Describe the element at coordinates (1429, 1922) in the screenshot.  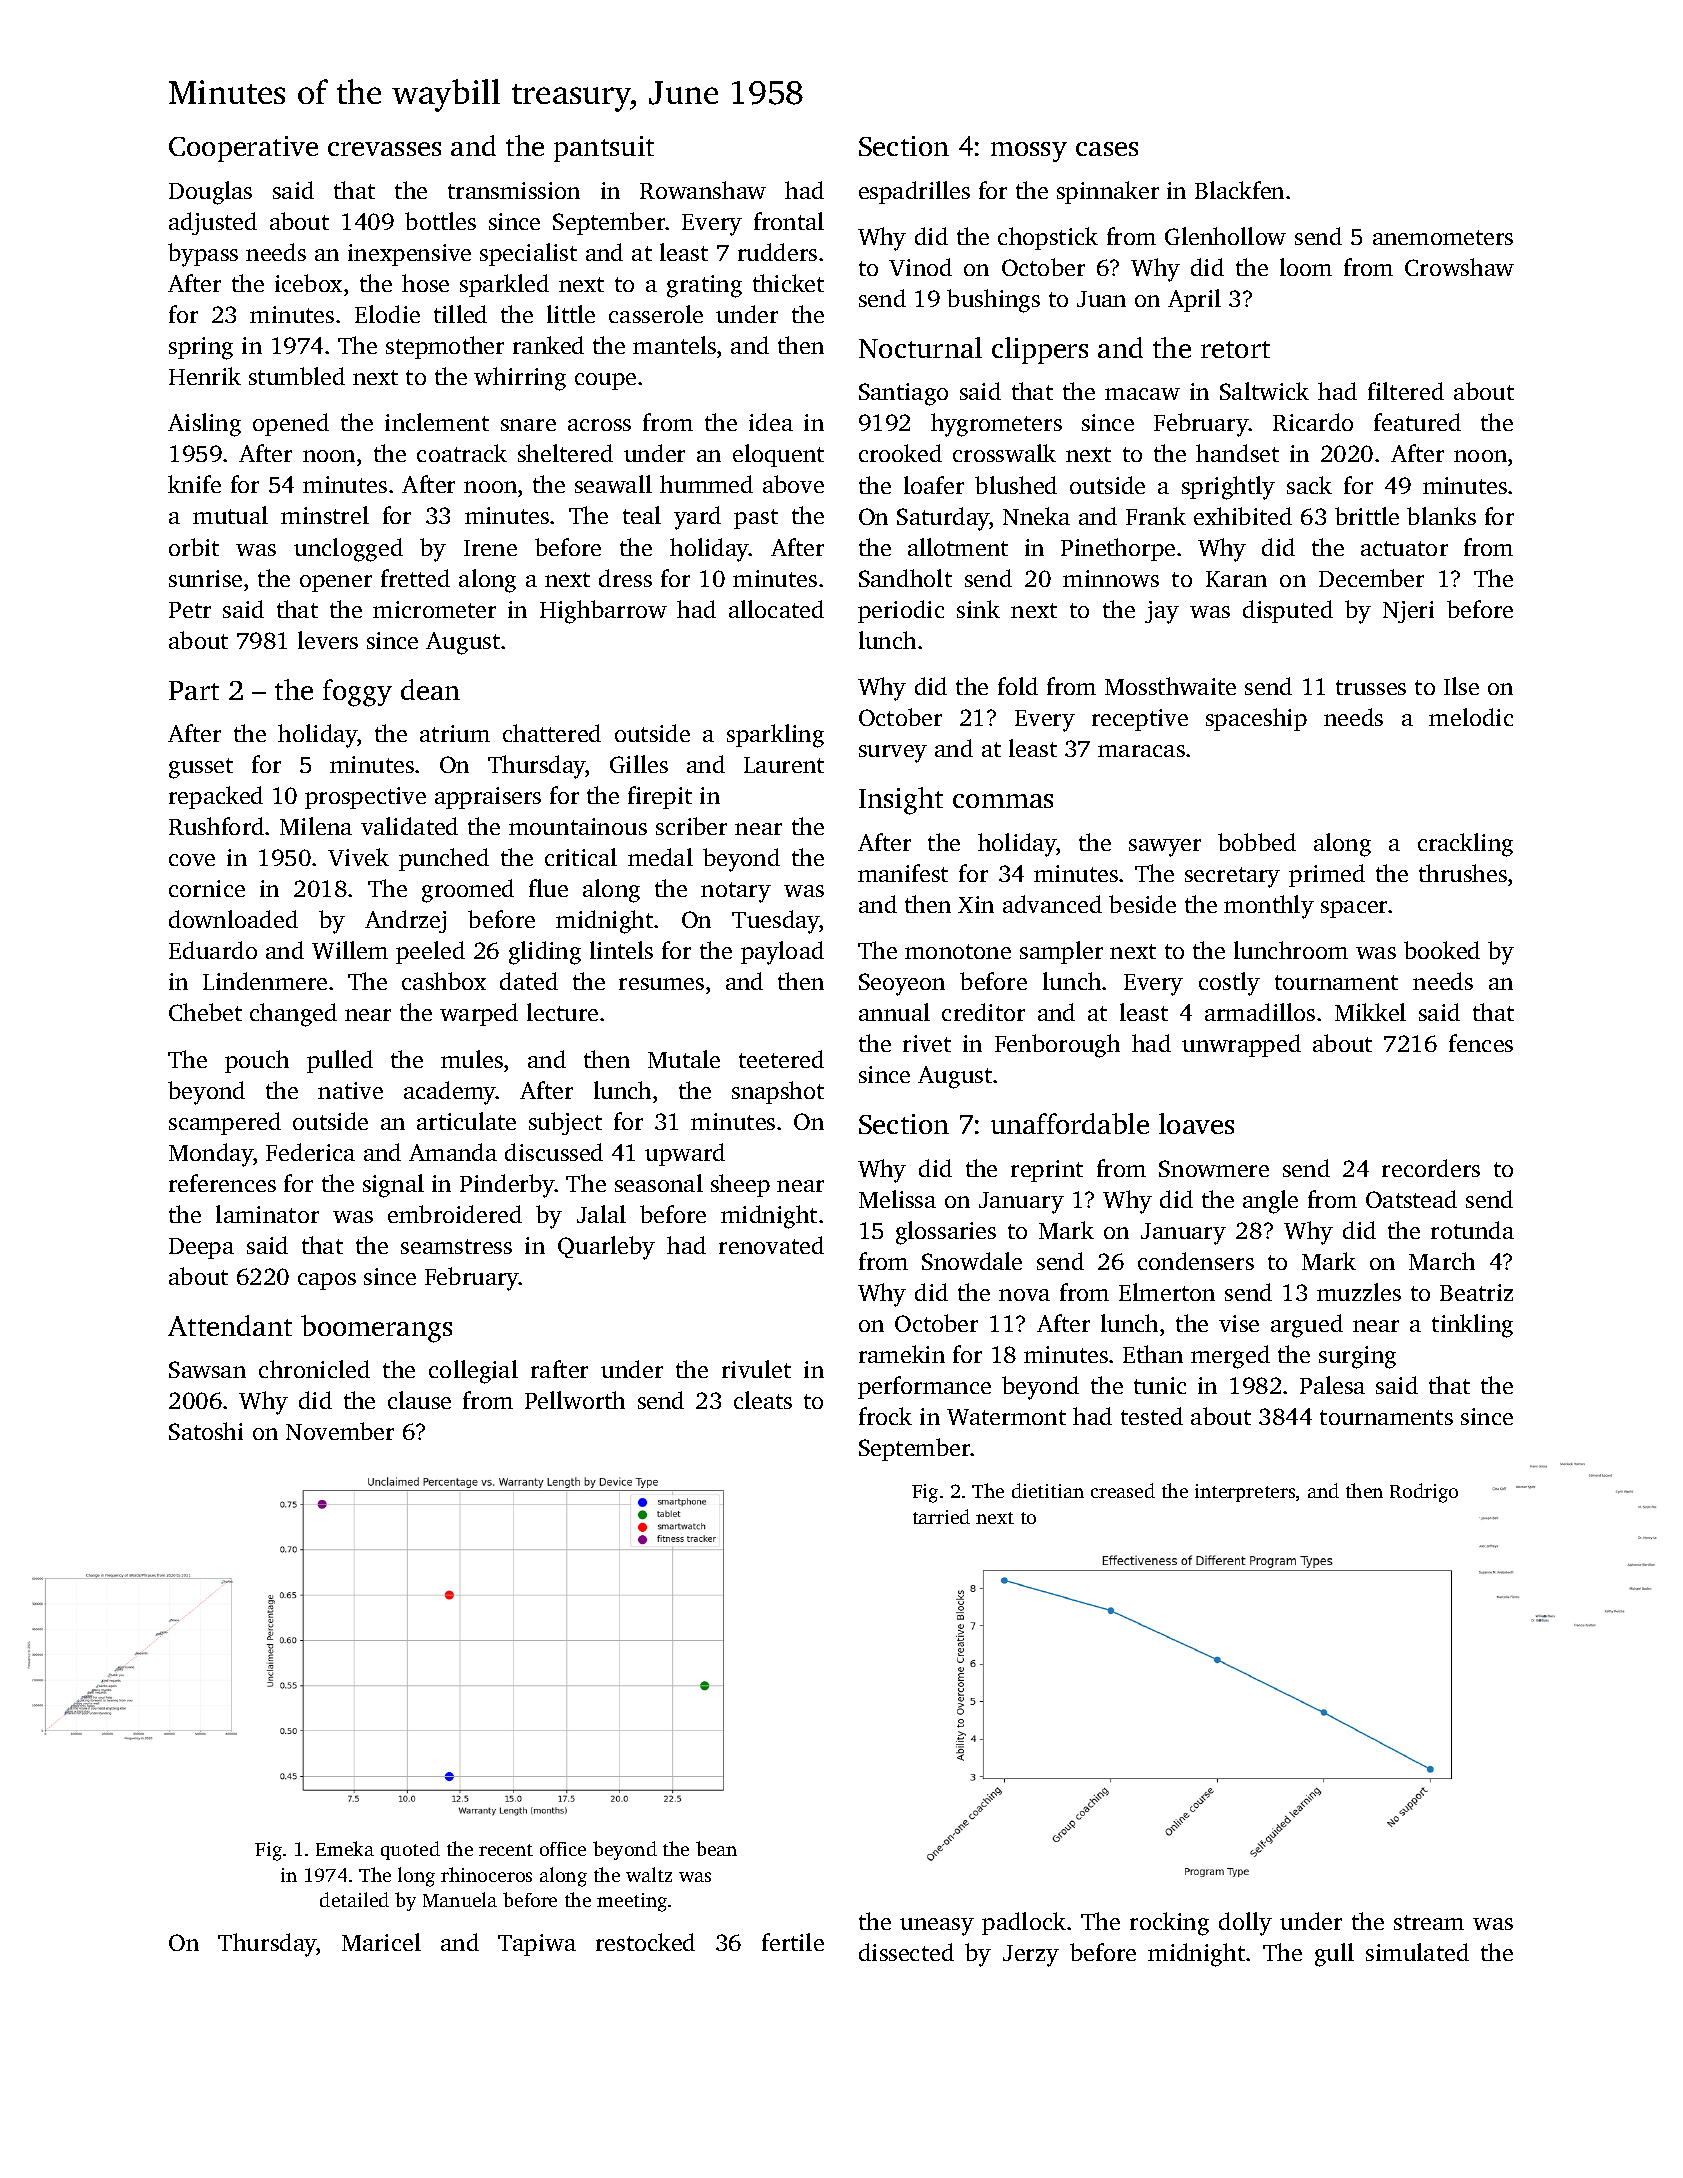
I see `stream` at that location.
